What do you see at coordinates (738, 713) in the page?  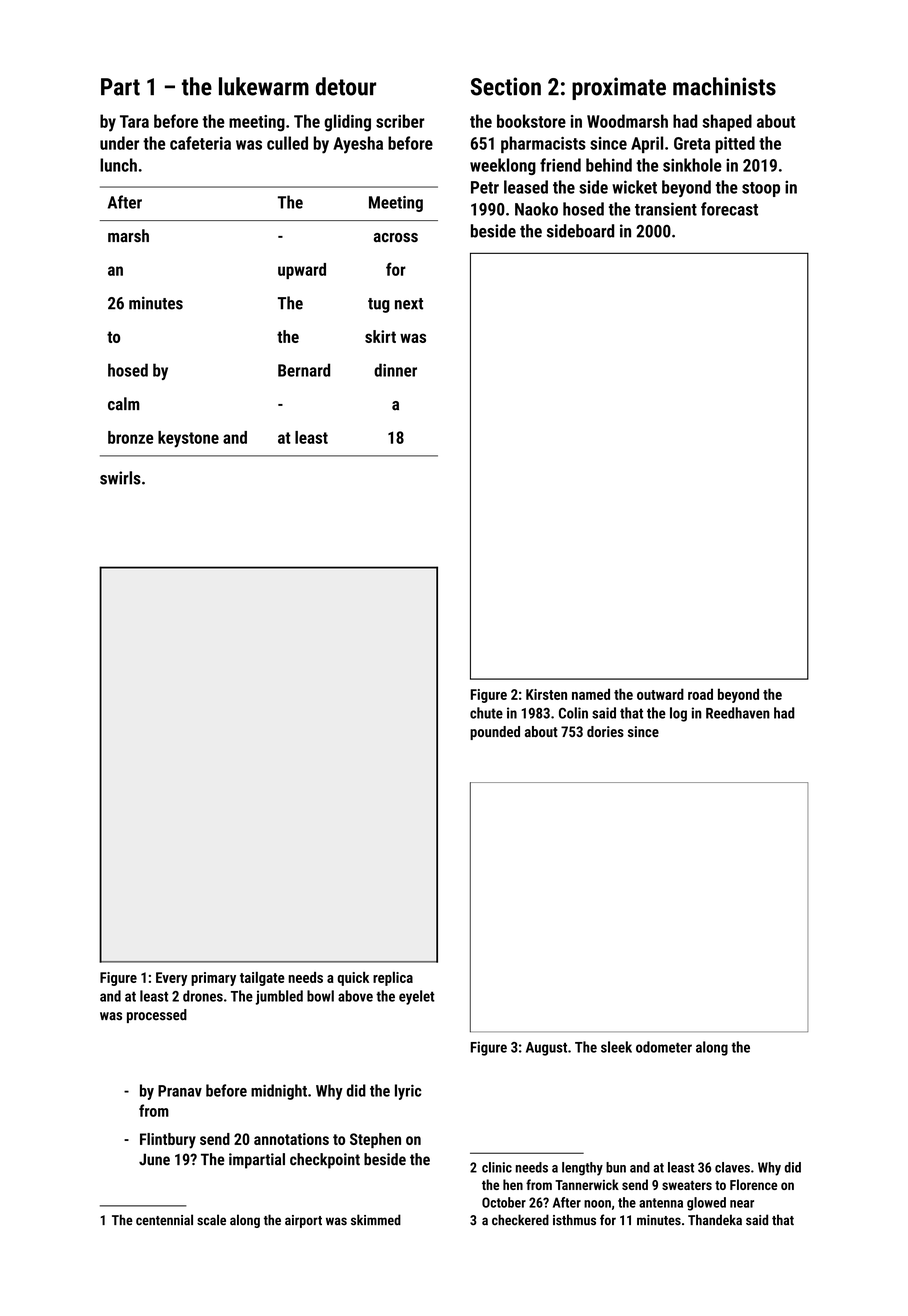 I see `Reedhaven` at bounding box center [738, 713].
